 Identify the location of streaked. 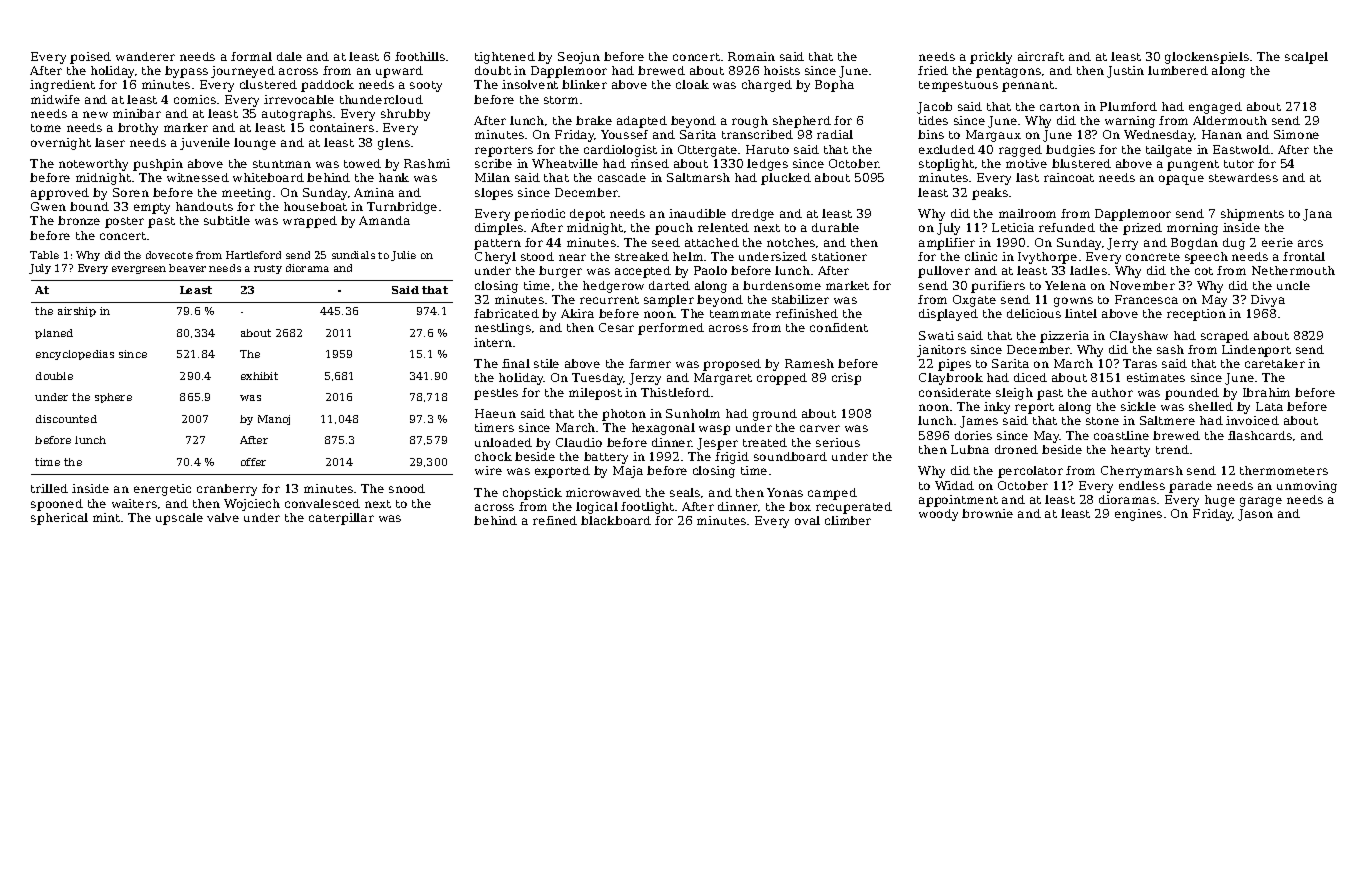
(642, 256).
